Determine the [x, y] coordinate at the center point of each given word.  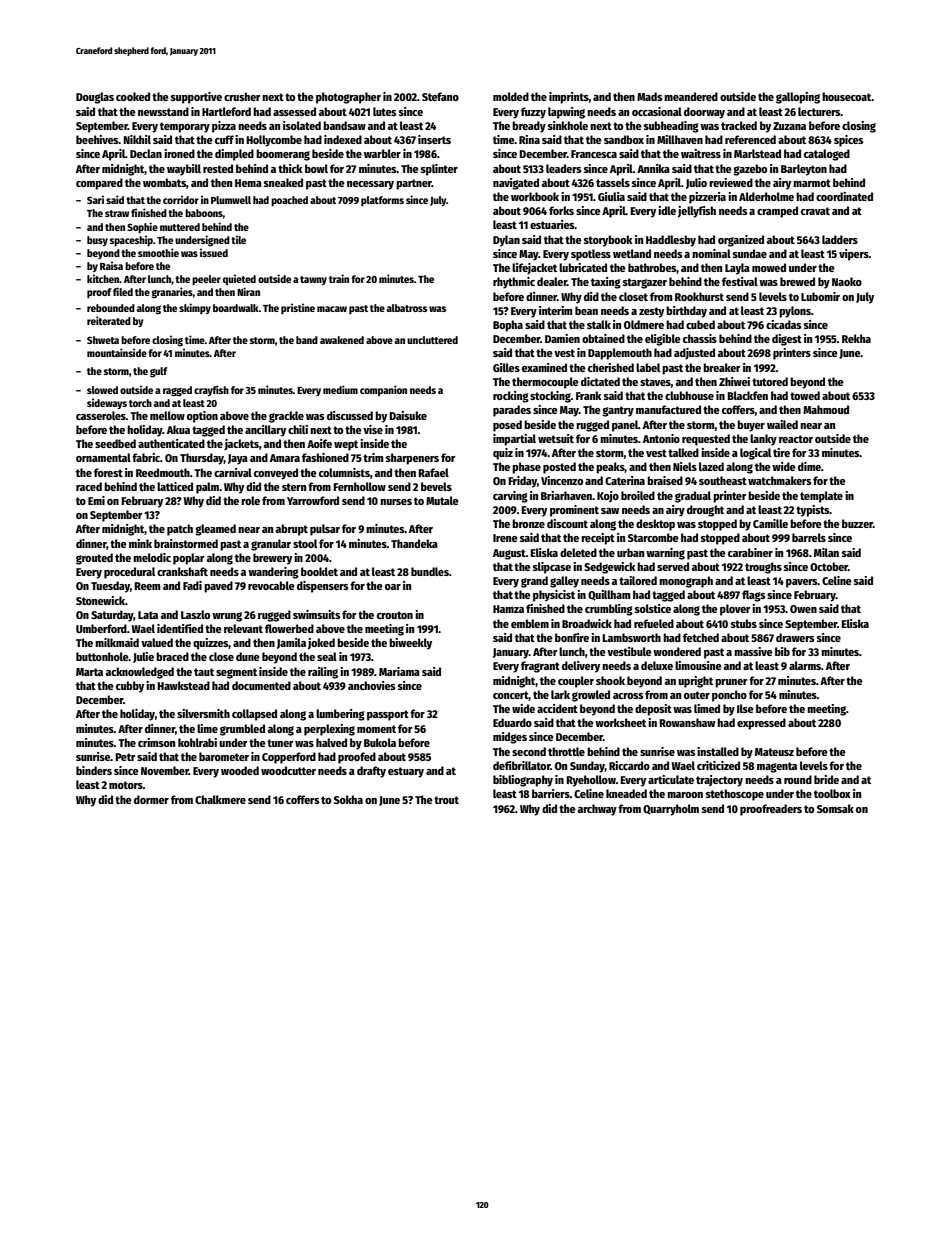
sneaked [283, 182]
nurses [396, 502]
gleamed [215, 530]
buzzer [857, 523]
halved [331, 742]
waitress [701, 153]
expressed [761, 724]
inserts [434, 139]
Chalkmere [220, 799]
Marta [89, 672]
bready [529, 127]
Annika [653, 168]
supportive [196, 98]
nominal [711, 253]
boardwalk [236, 308]
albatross [407, 308]
